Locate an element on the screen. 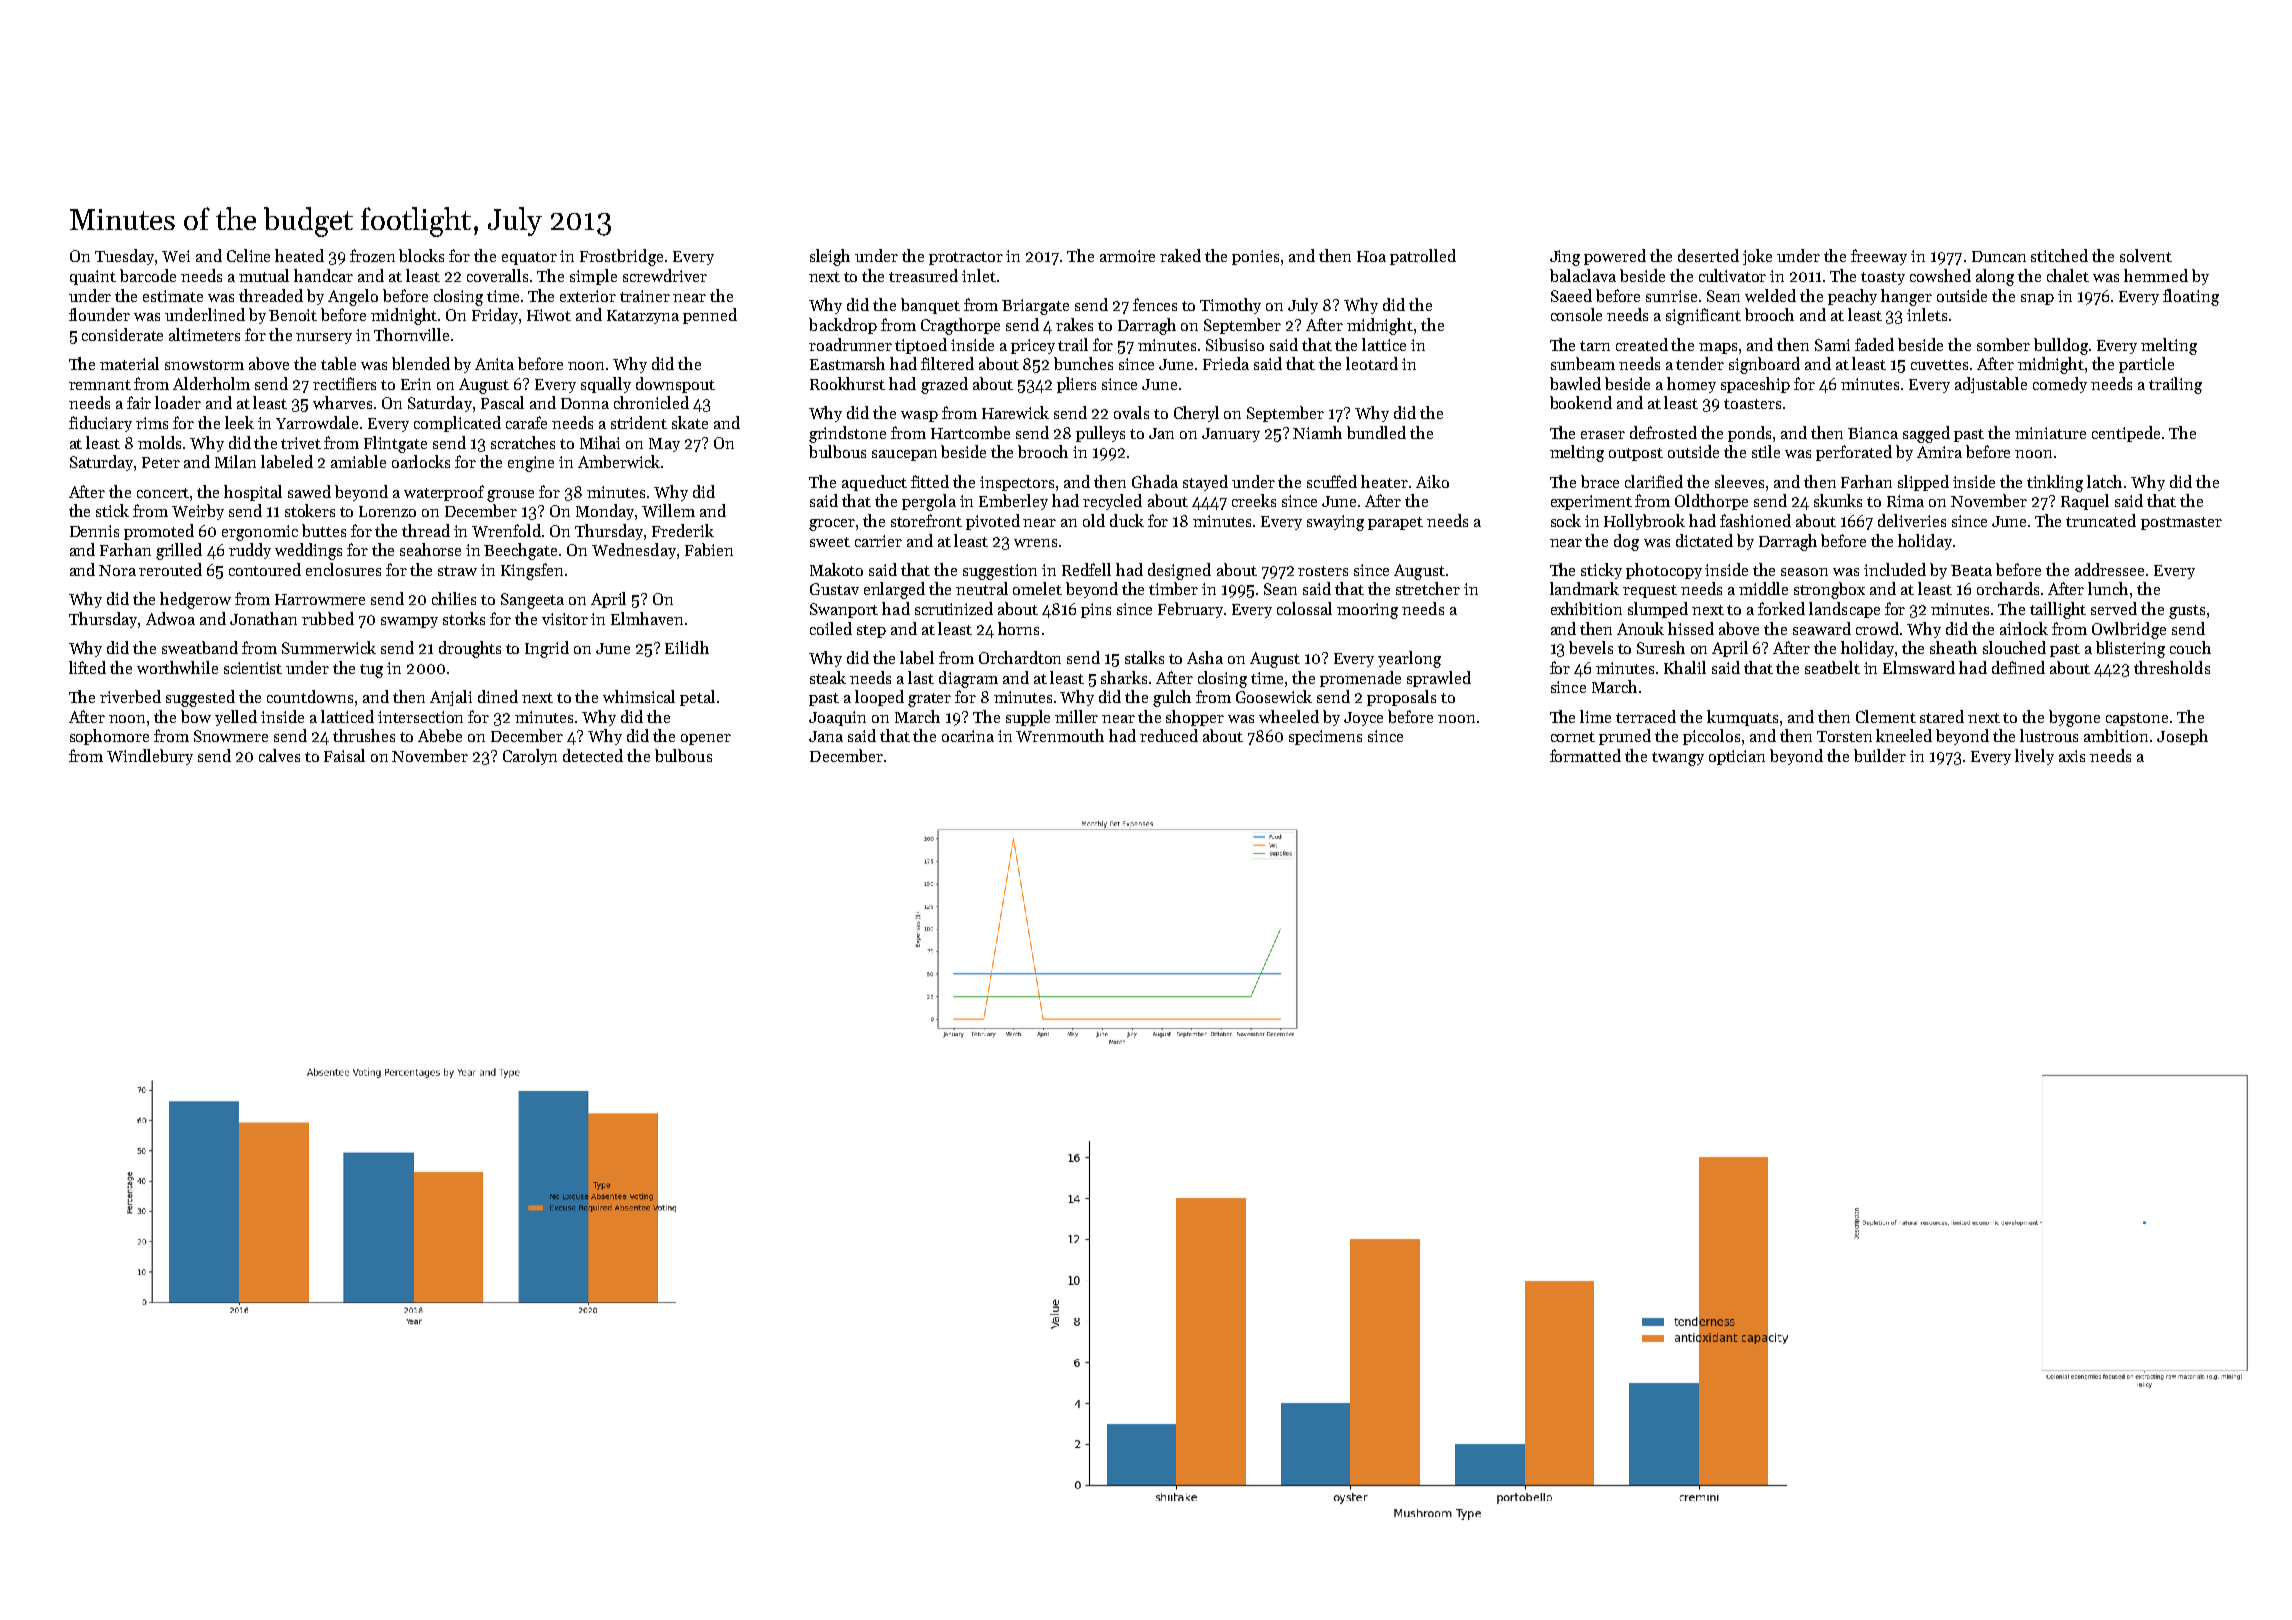  Dennis is located at coordinates (94, 531).
